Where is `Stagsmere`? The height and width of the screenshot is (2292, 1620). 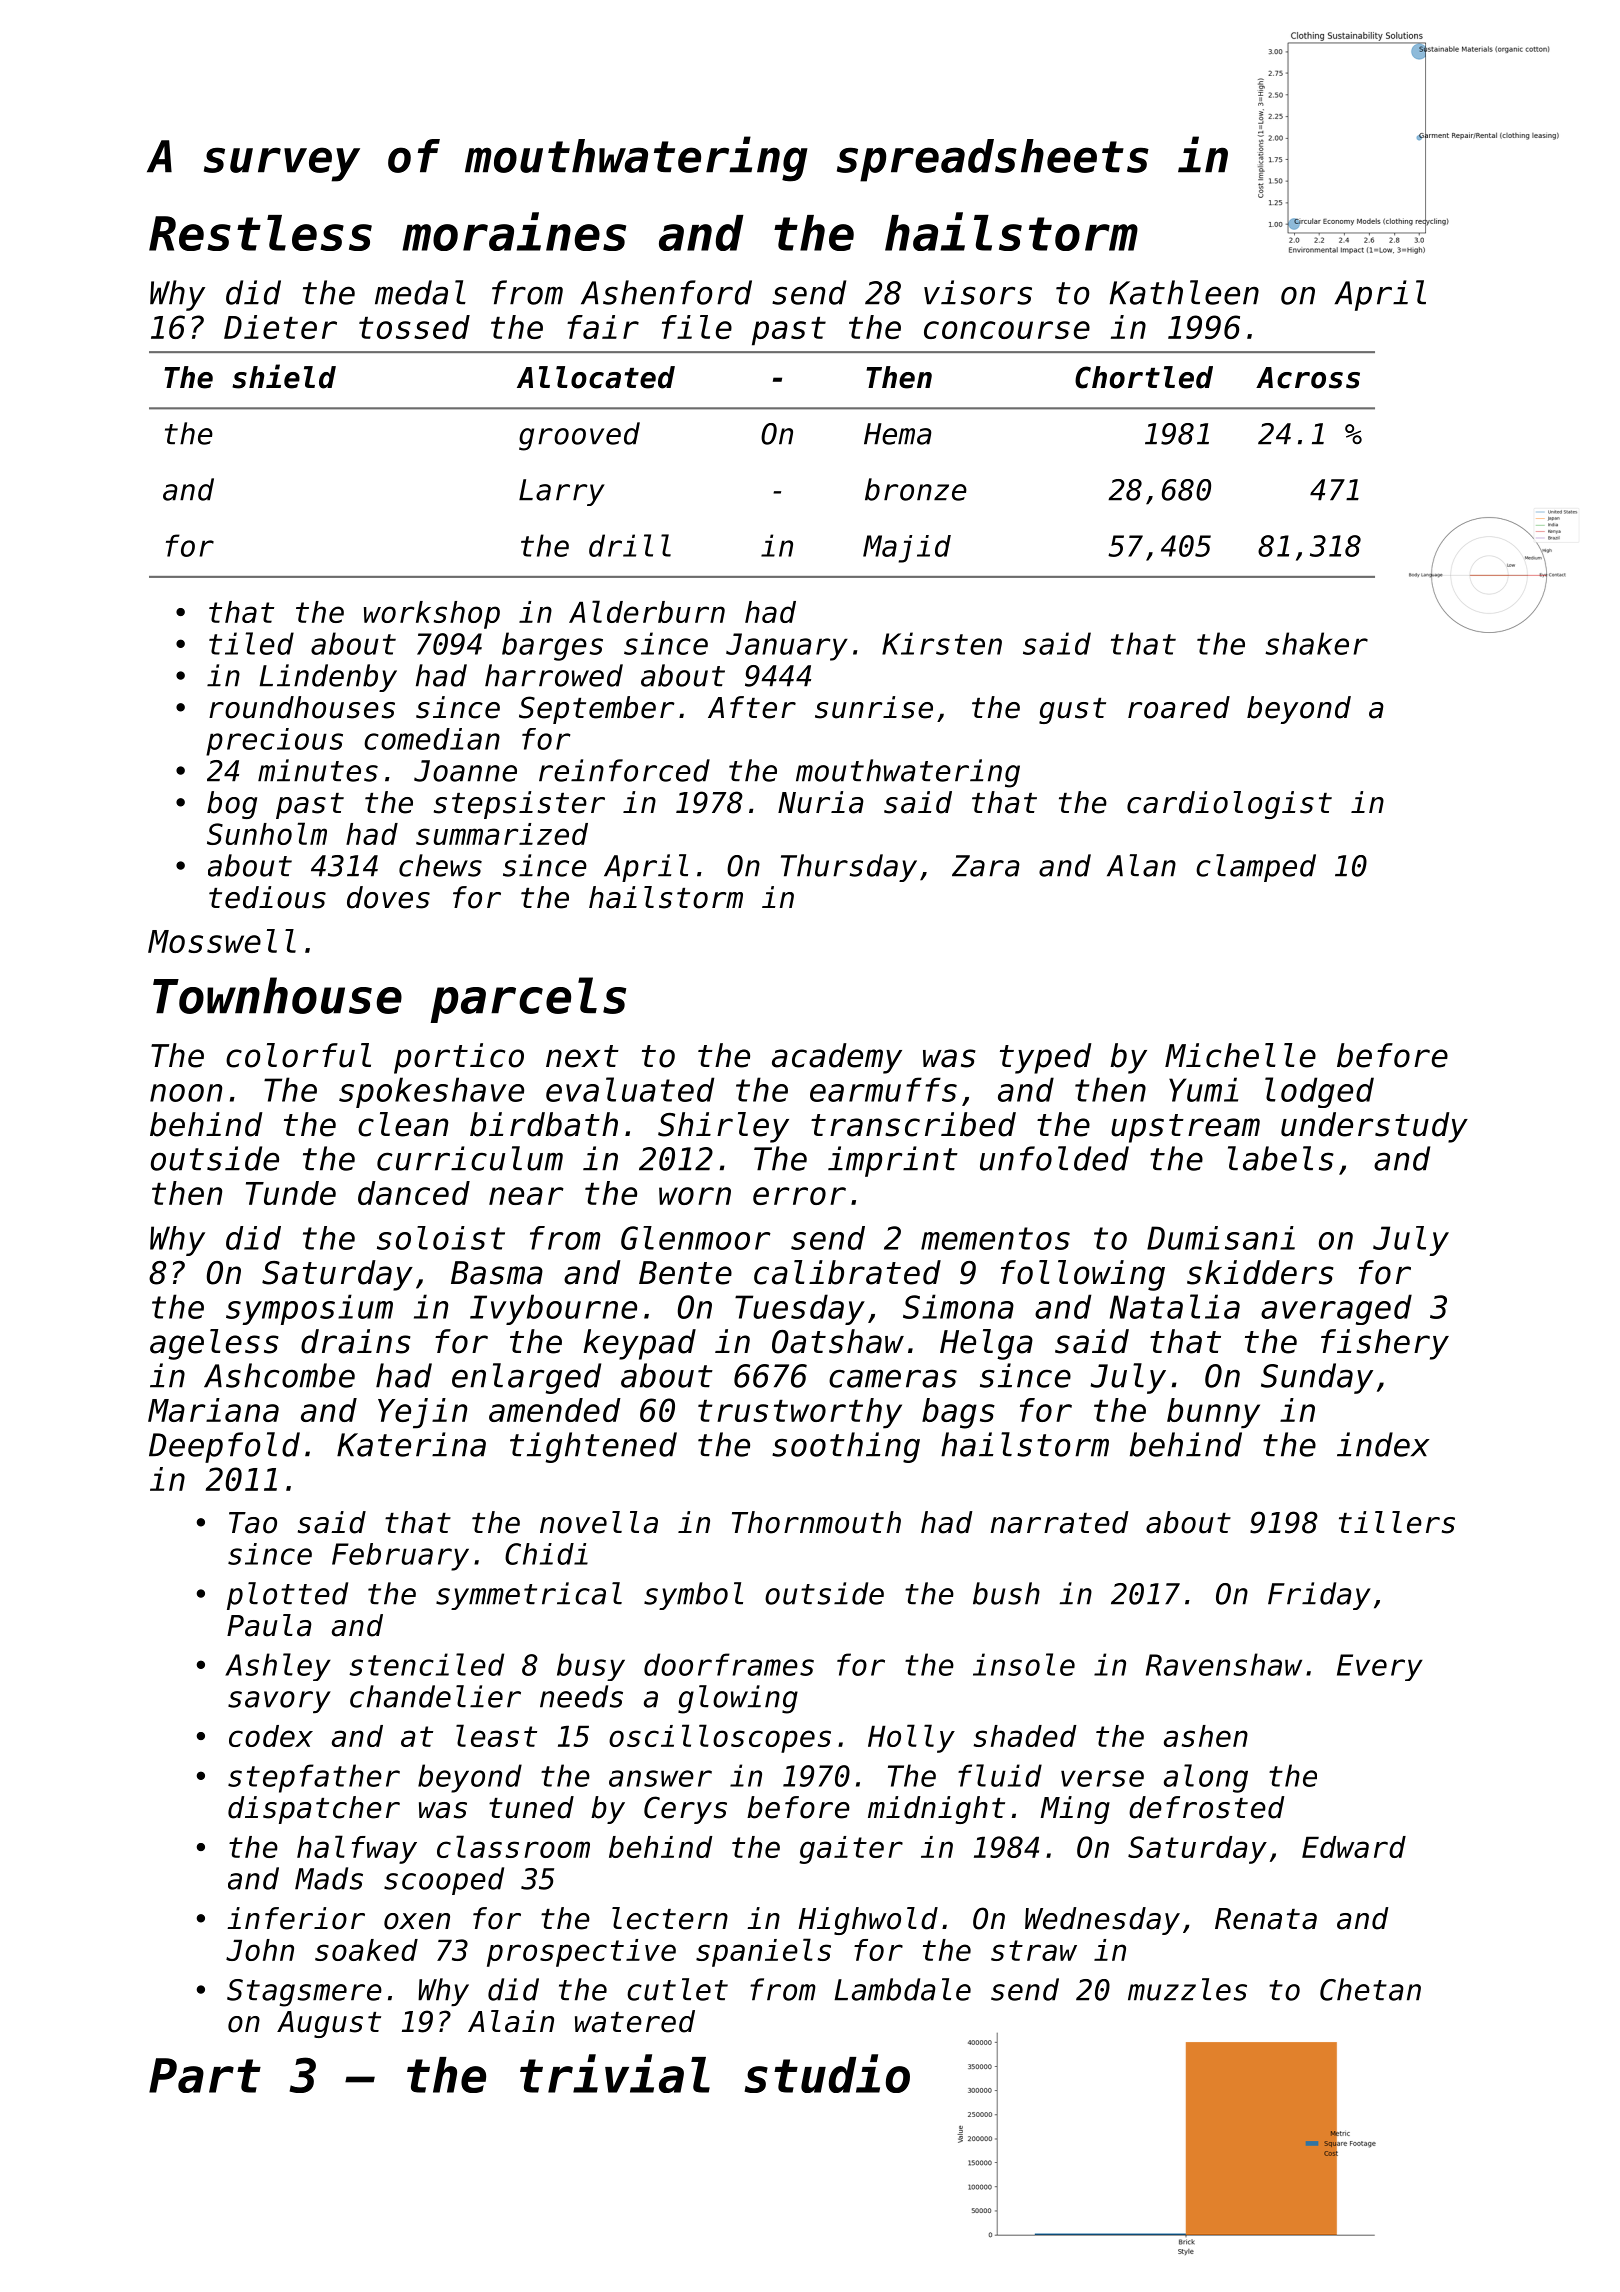 Stagsmere is located at coordinates (304, 1993).
